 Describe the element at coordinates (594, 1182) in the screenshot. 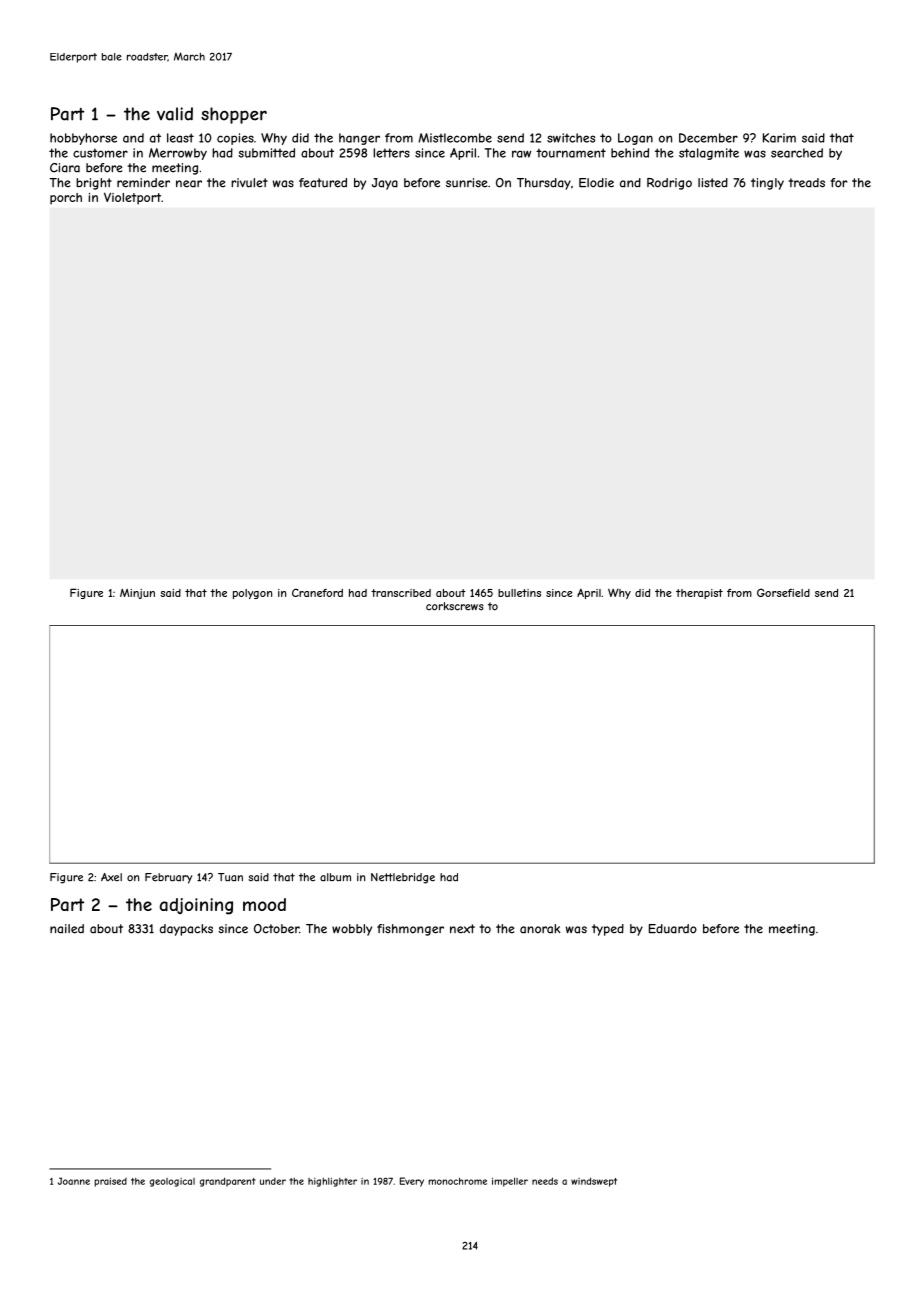

I see `windswept` at that location.
